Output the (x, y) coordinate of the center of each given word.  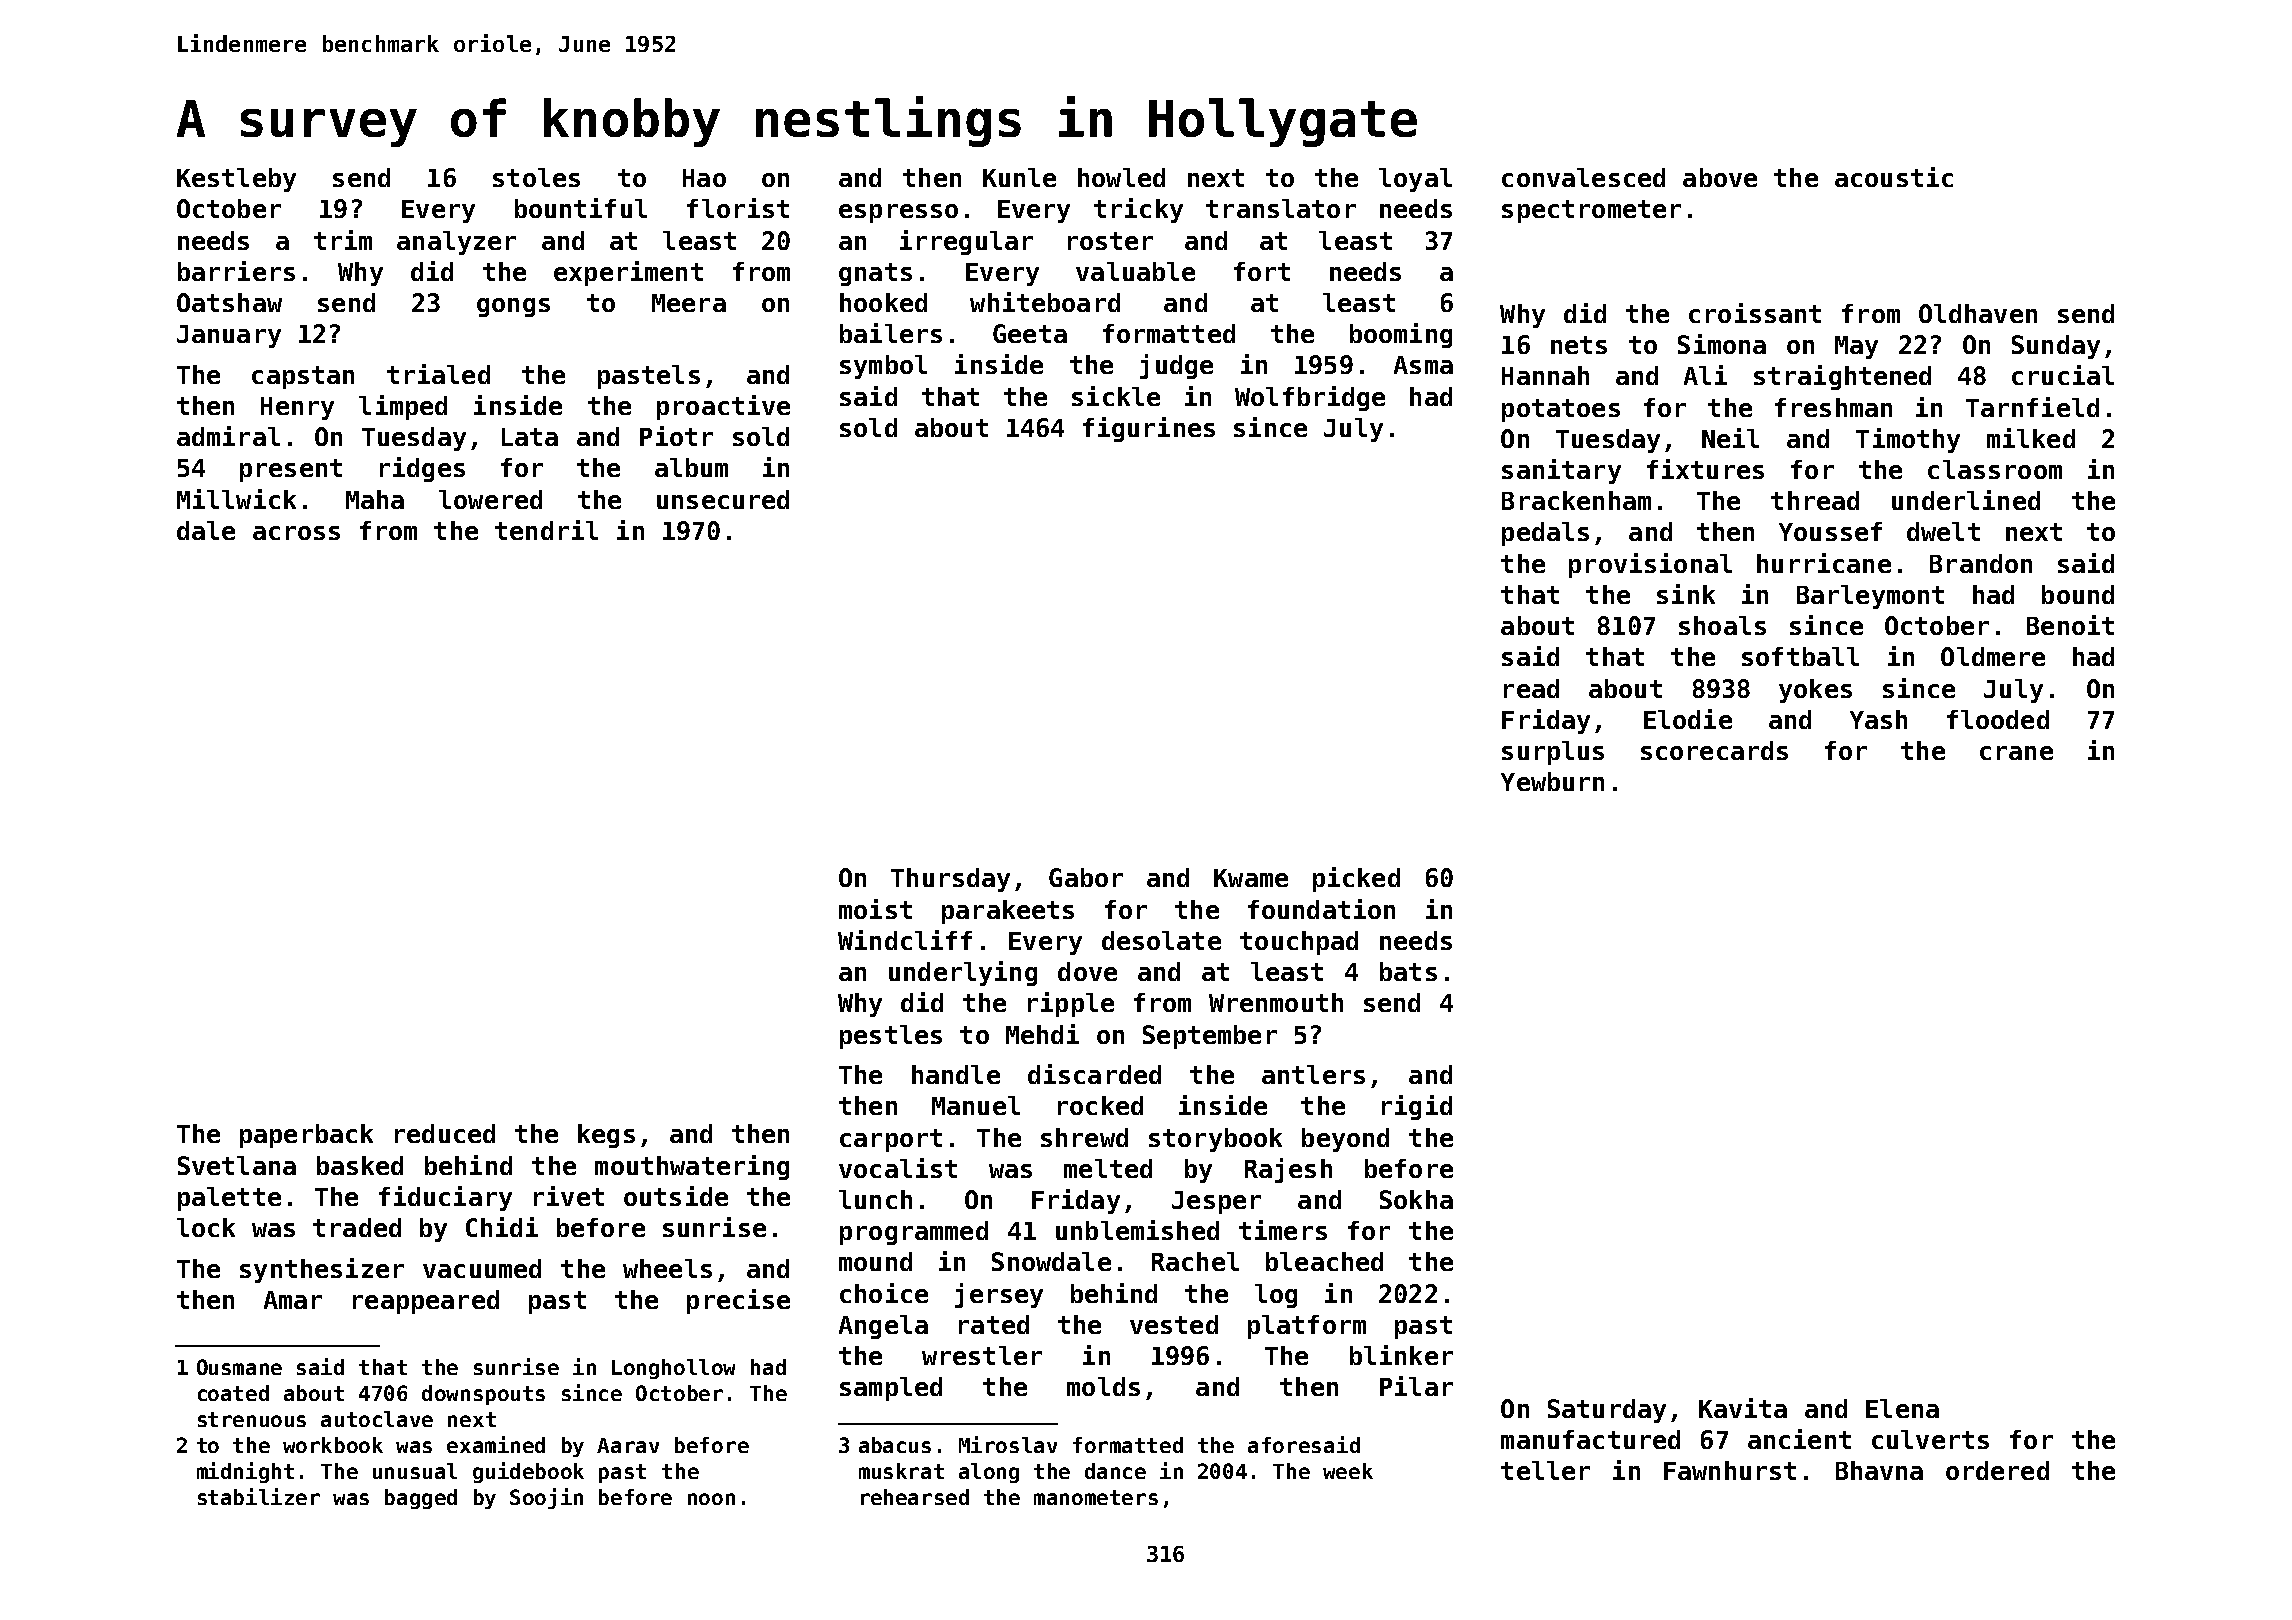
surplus (1553, 753)
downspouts (483, 1395)
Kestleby (236, 180)
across (296, 533)
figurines (1149, 429)
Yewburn (1552, 781)
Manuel (976, 1105)
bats (1408, 971)
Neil (1730, 438)
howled (1121, 177)
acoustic (1894, 177)
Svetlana (237, 1165)
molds (1103, 1386)
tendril (546, 530)
